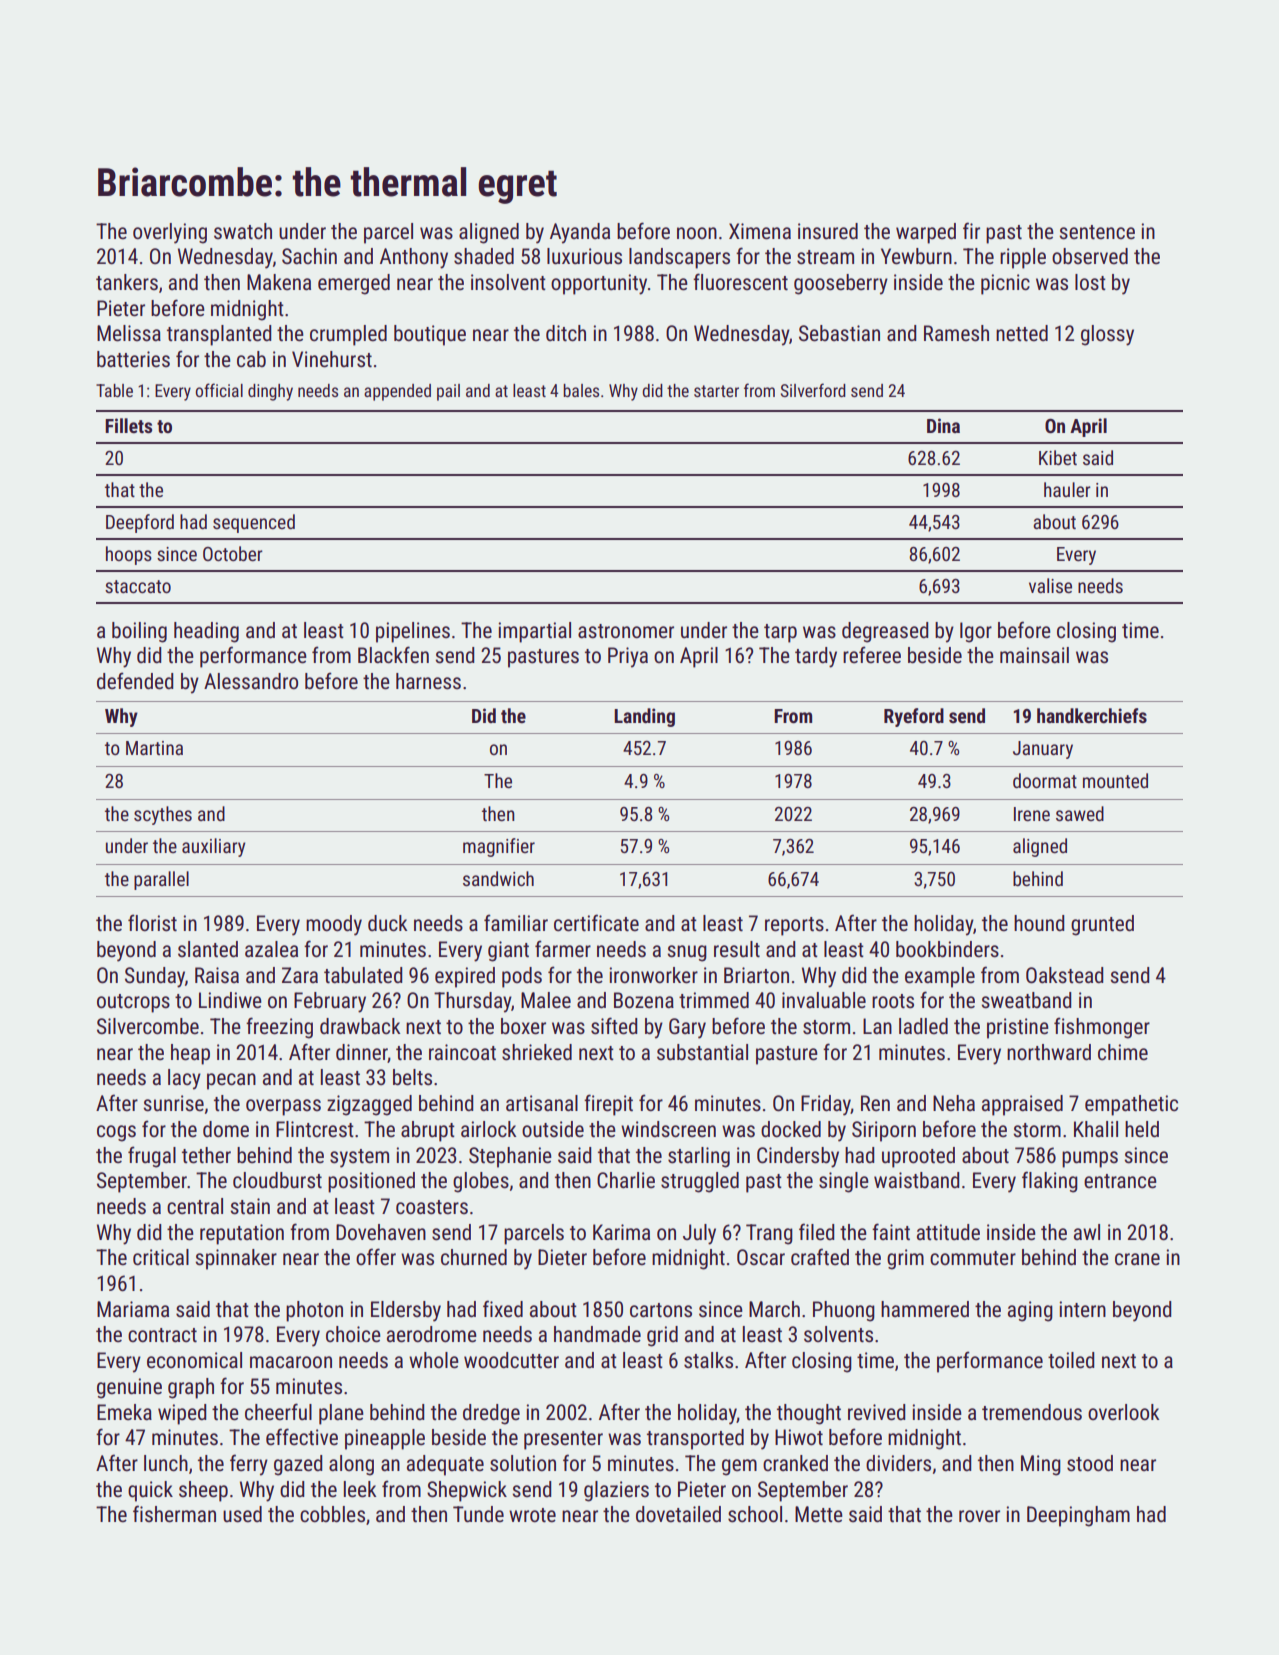 Image resolution: width=1279 pixels, height=1655 pixels. Describe the element at coordinates (348, 335) in the page. I see `crumpled` at that location.
